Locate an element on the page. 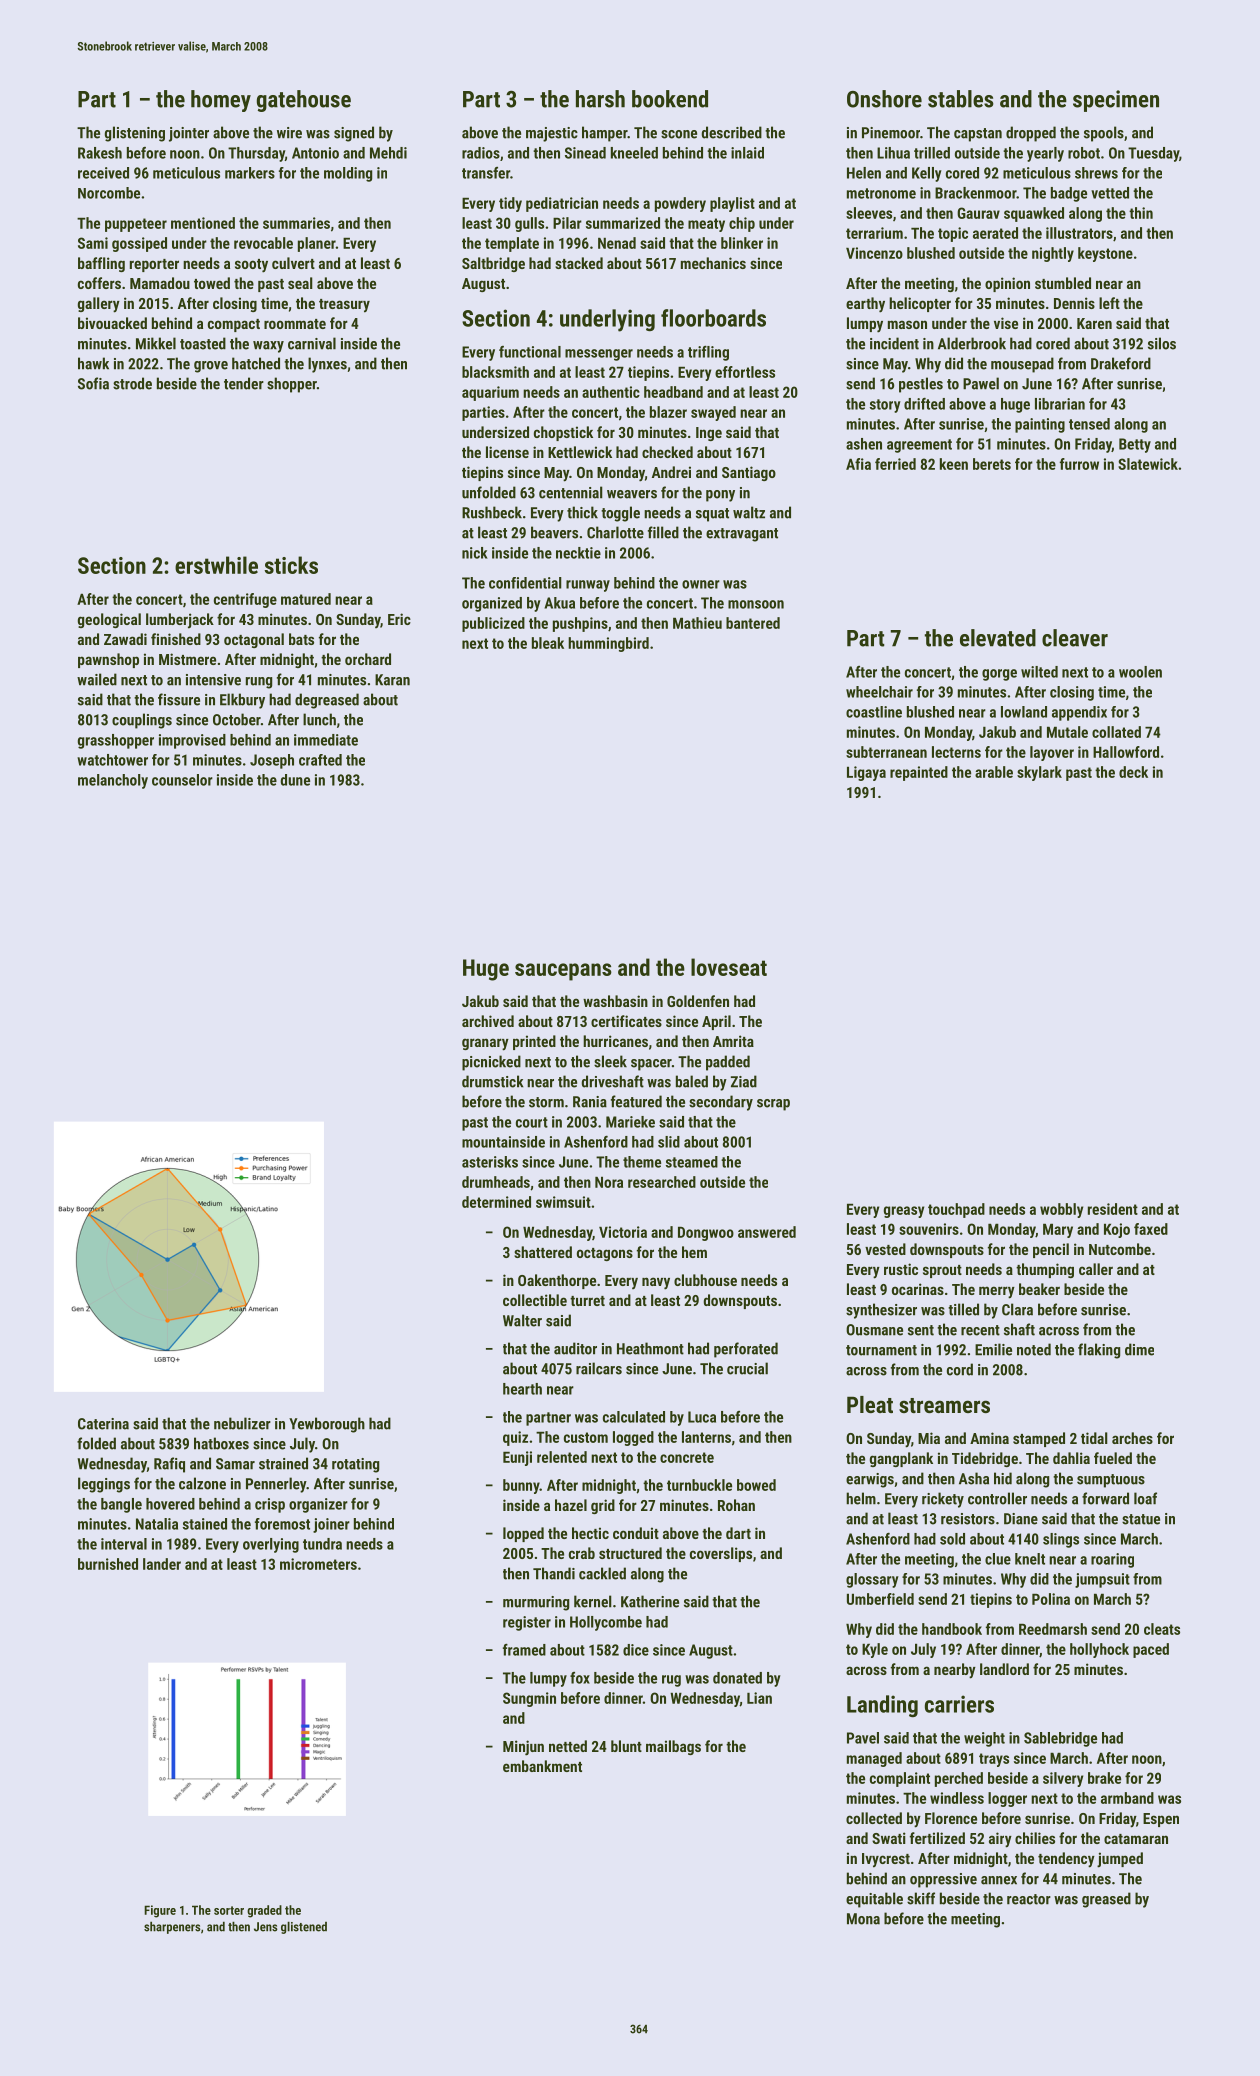  Caterina is located at coordinates (103, 1424).
